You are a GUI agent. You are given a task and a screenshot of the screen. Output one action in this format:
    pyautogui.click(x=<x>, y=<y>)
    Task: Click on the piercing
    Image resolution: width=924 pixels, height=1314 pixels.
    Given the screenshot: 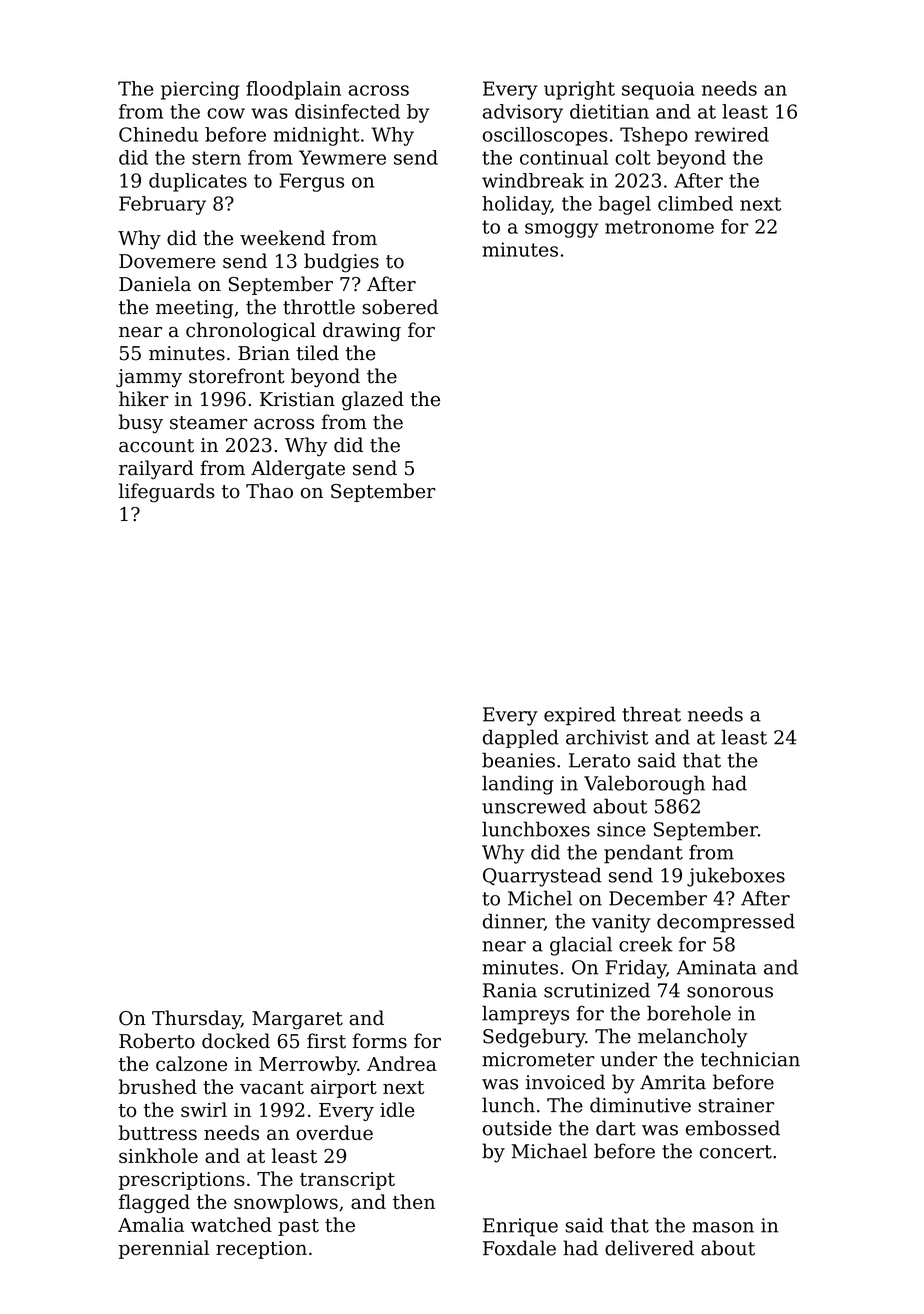 What is the action you would take?
    pyautogui.click(x=200, y=90)
